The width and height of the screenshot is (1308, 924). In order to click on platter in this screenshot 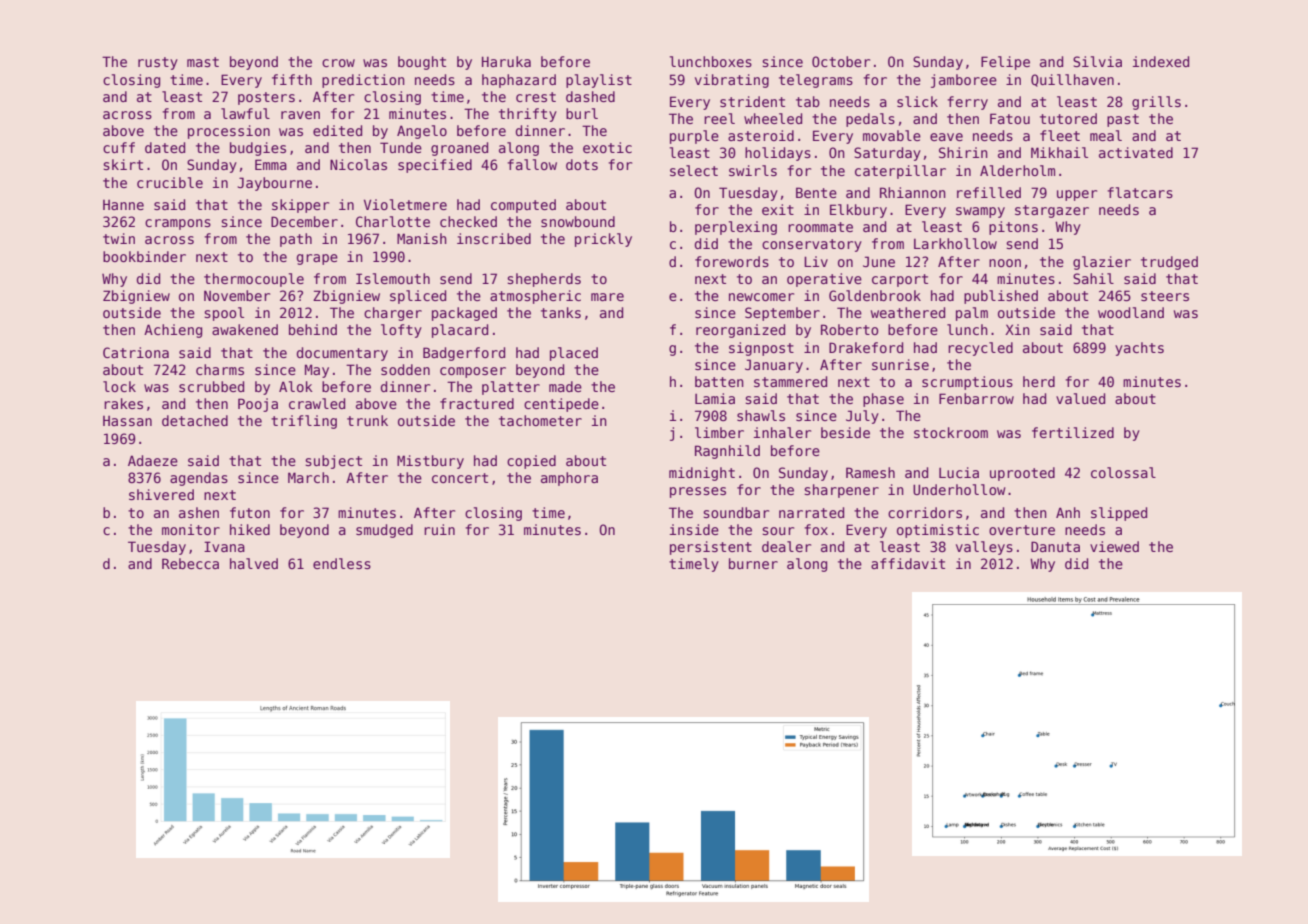, I will do `click(511, 388)`.
